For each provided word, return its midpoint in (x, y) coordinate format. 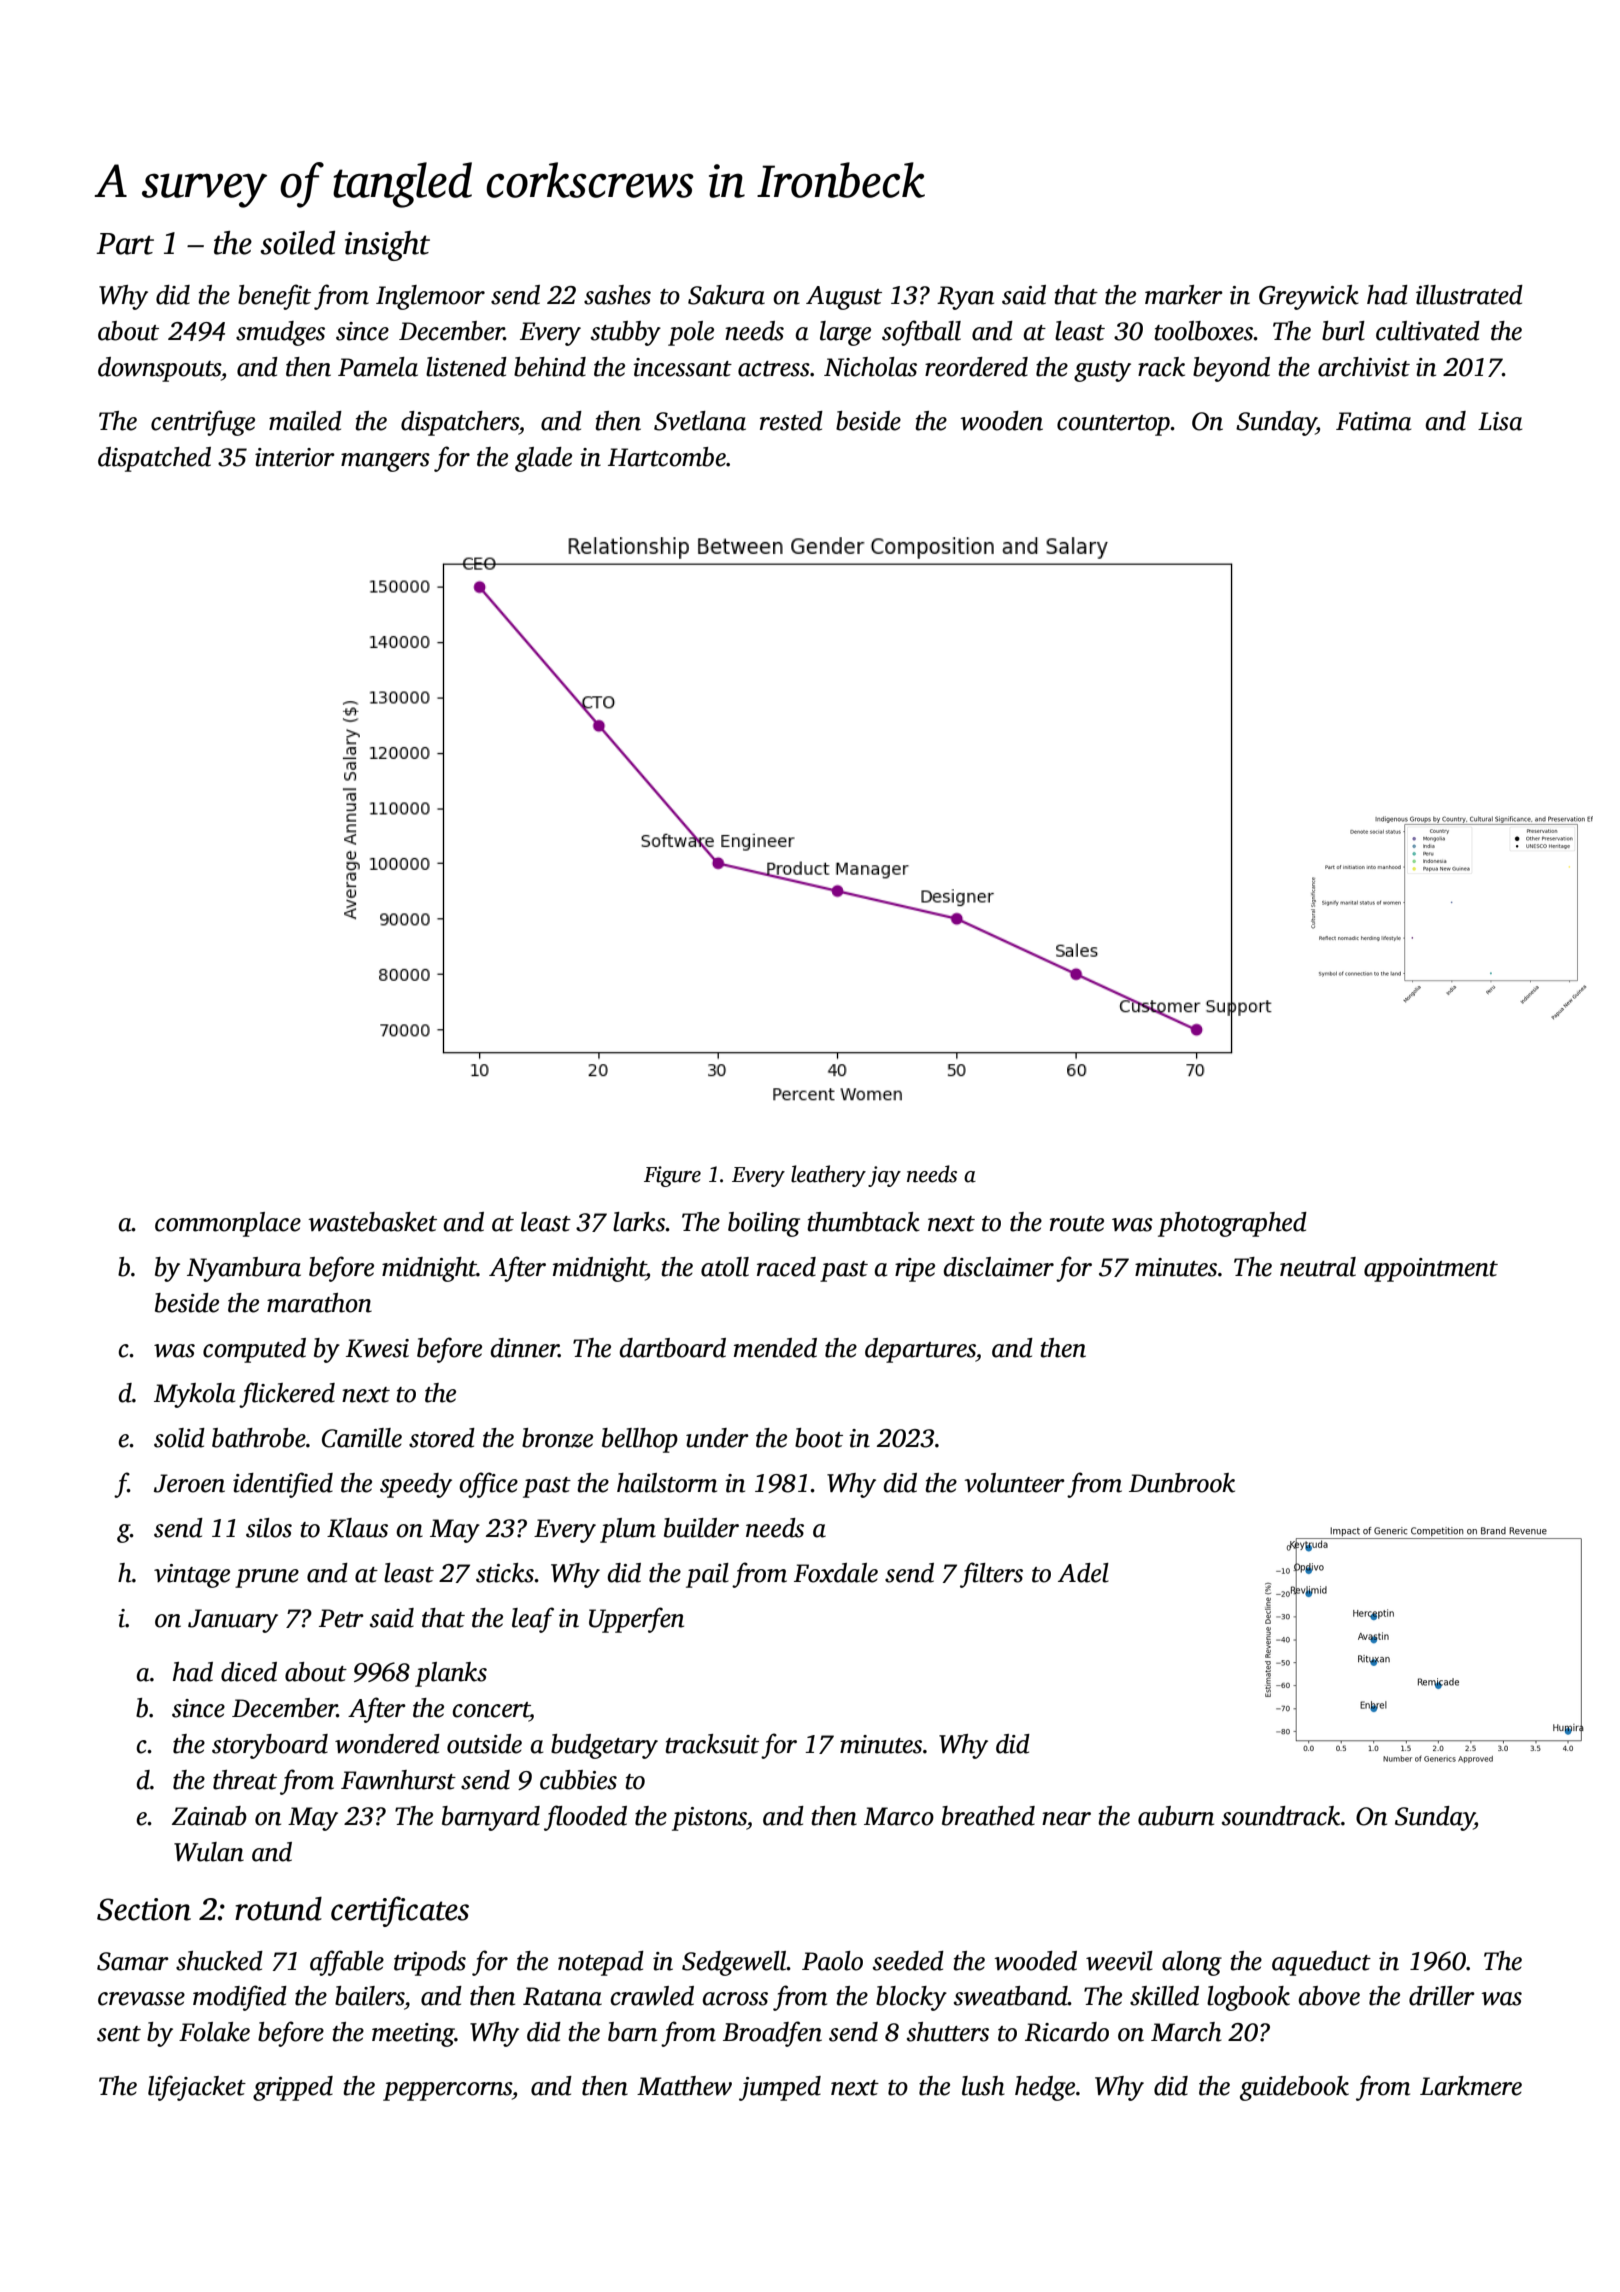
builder (701, 1528)
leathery (828, 1176)
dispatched (154, 459)
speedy (416, 1485)
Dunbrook (1182, 1483)
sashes (617, 295)
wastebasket (372, 1222)
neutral (1318, 1267)
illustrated (1469, 295)
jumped (780, 2088)
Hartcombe (667, 457)
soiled (297, 243)
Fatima (1374, 421)
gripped (293, 2088)
